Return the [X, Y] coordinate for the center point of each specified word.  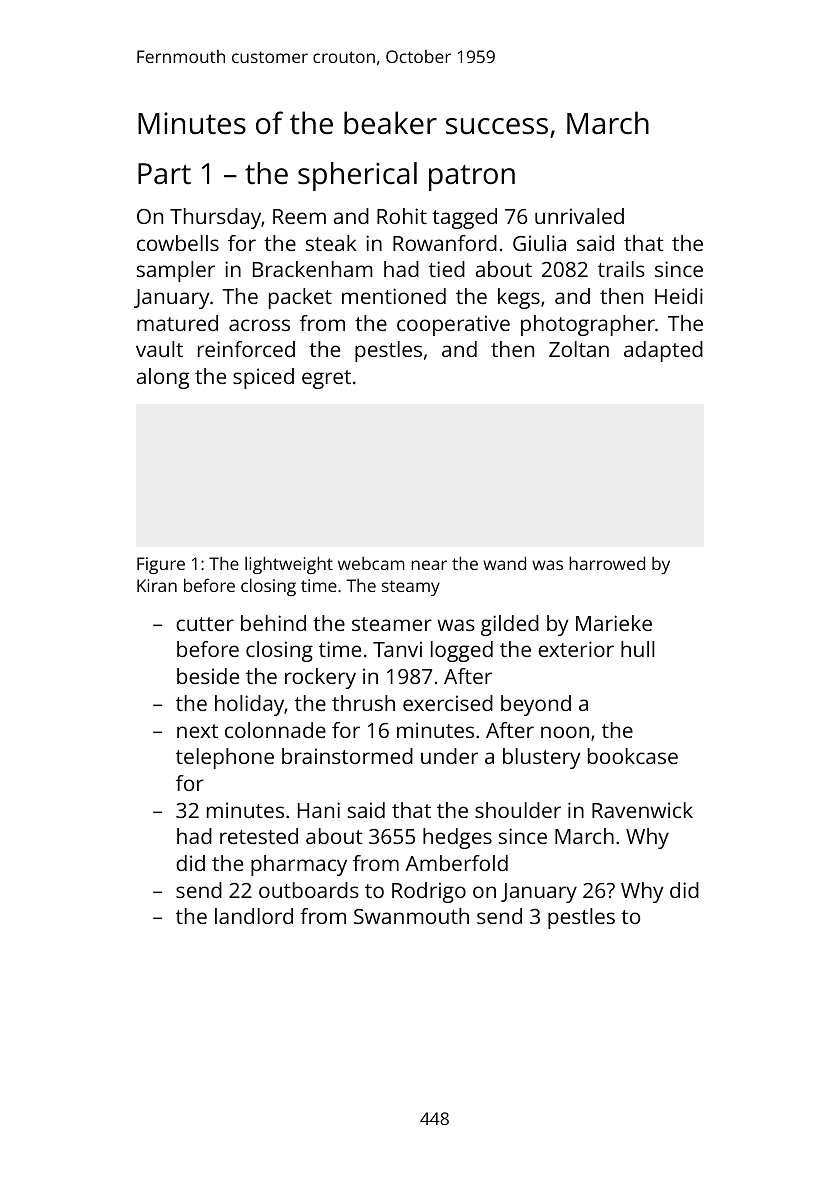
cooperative [453, 325]
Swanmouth [411, 916]
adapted [663, 351]
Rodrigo [429, 892]
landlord [254, 916]
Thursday [215, 218]
